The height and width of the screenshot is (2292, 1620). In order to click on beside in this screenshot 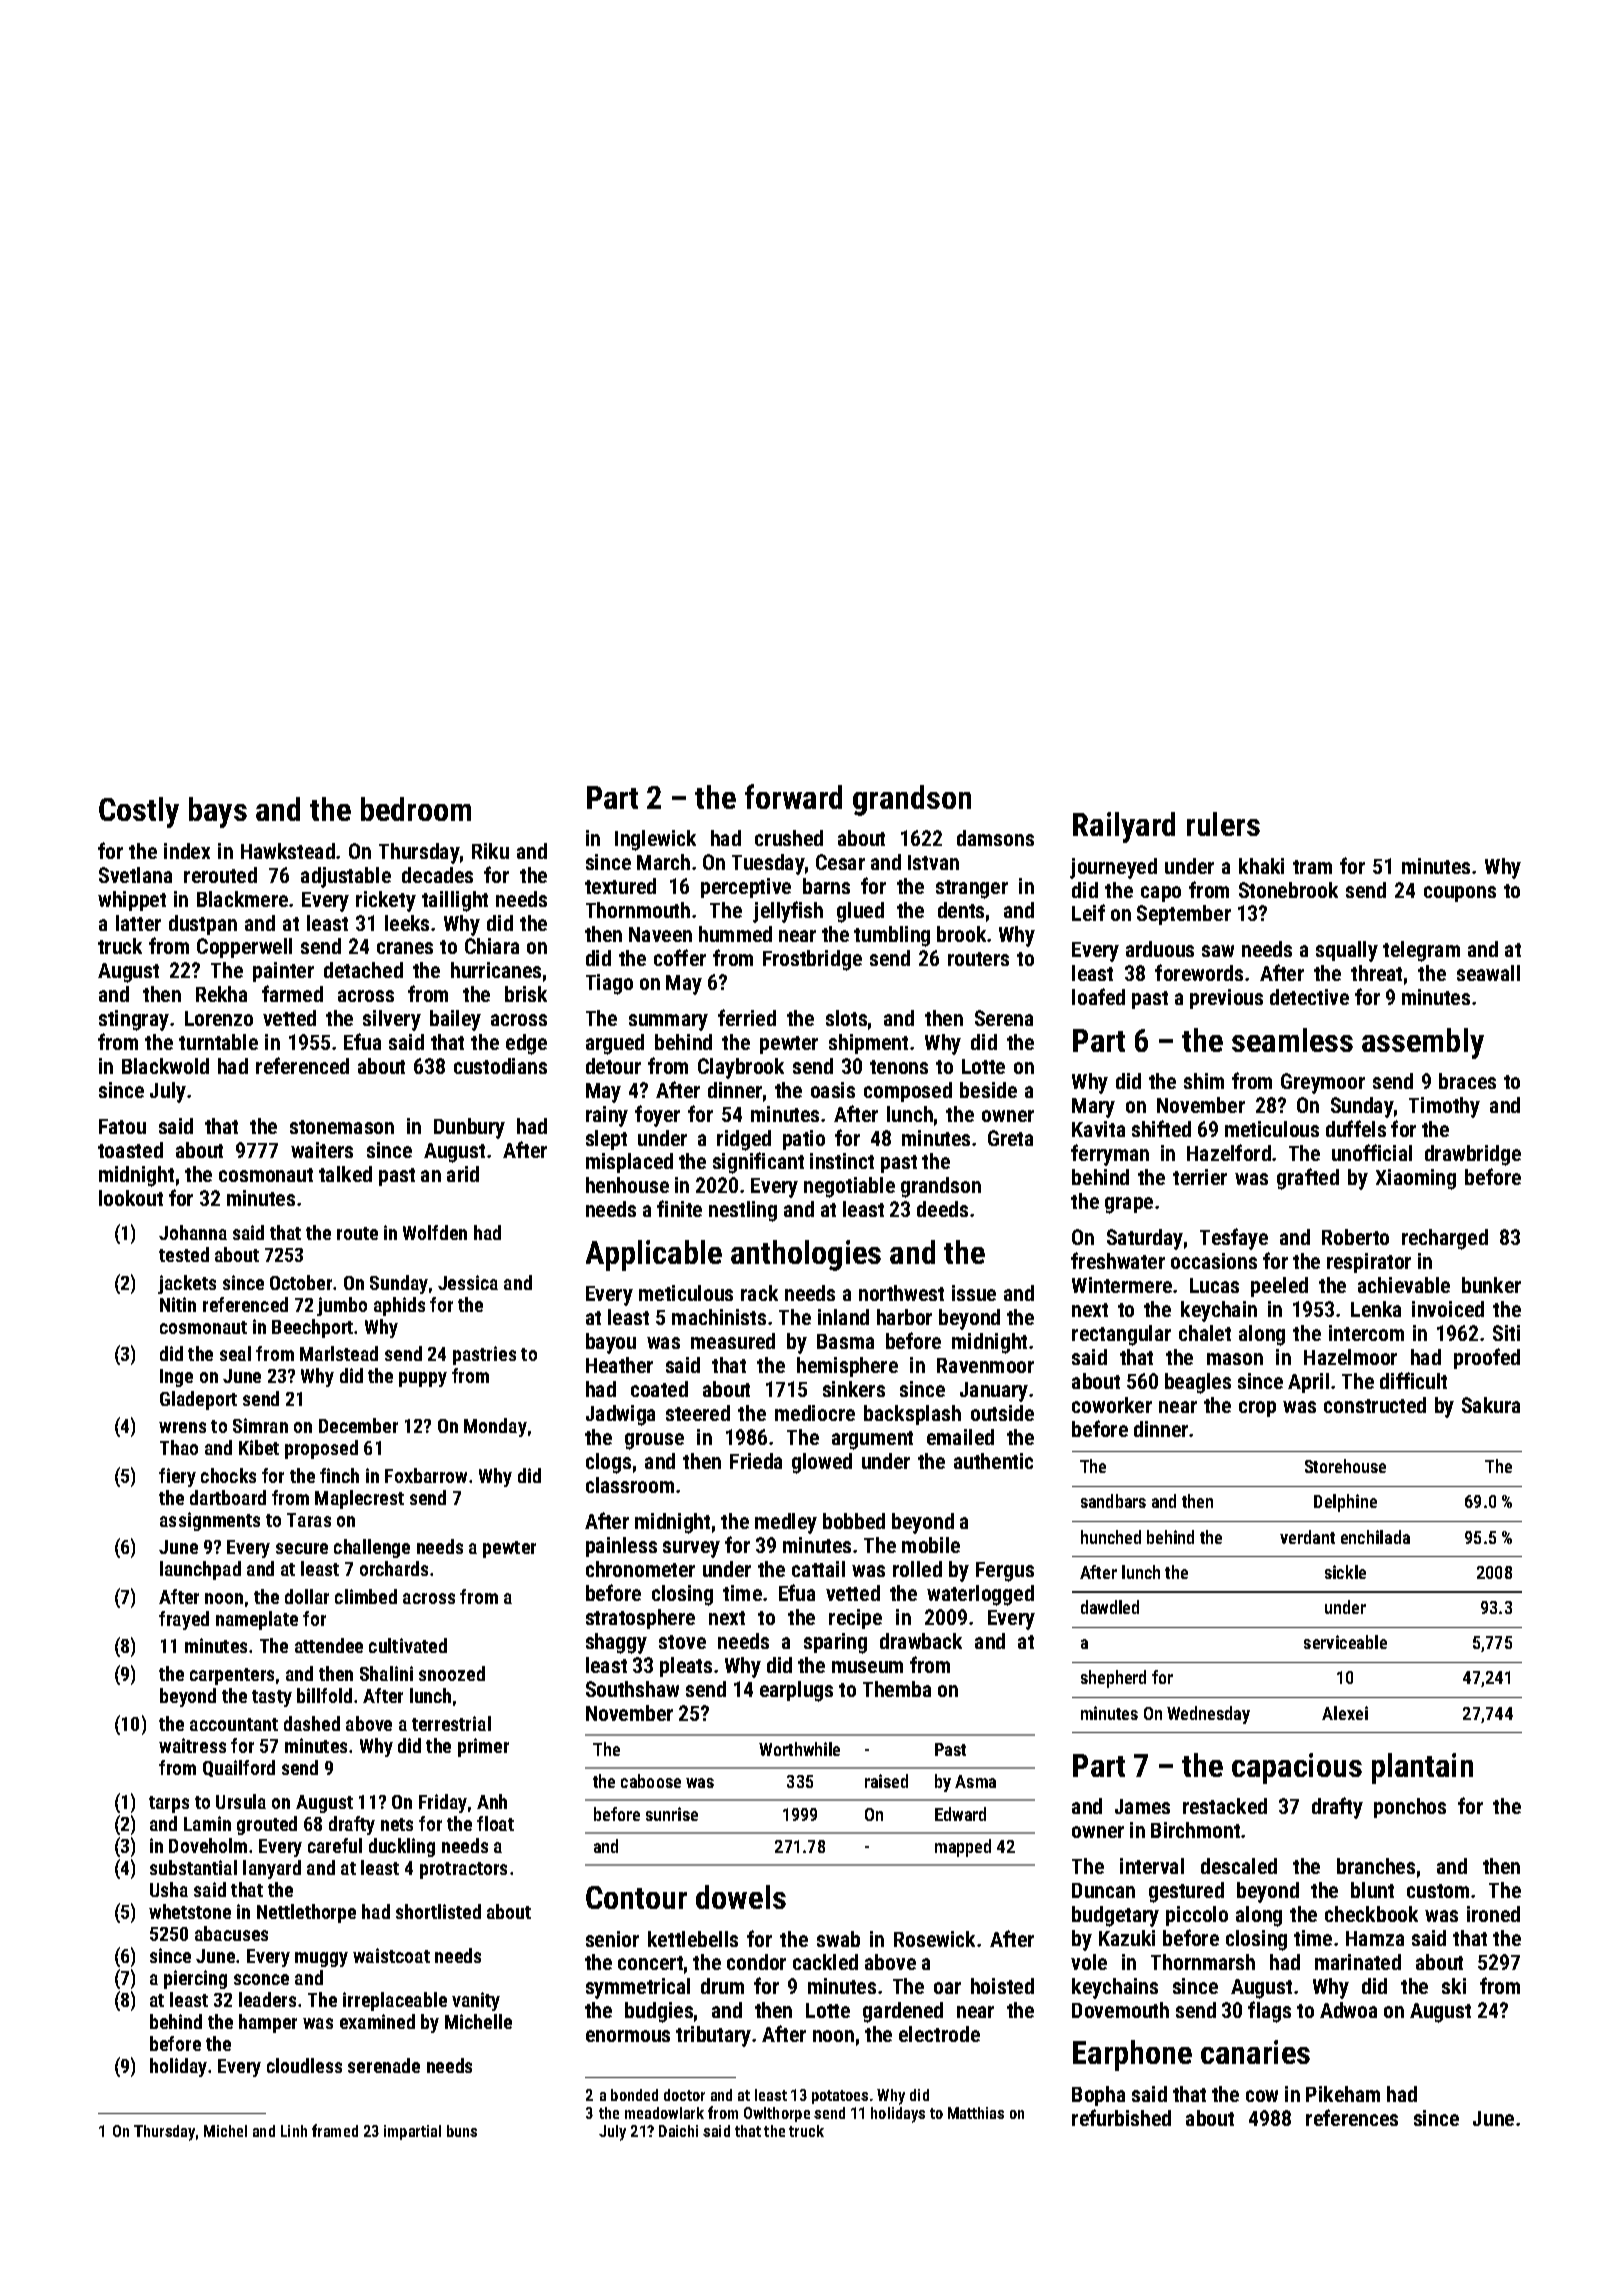, I will do `click(988, 1090)`.
